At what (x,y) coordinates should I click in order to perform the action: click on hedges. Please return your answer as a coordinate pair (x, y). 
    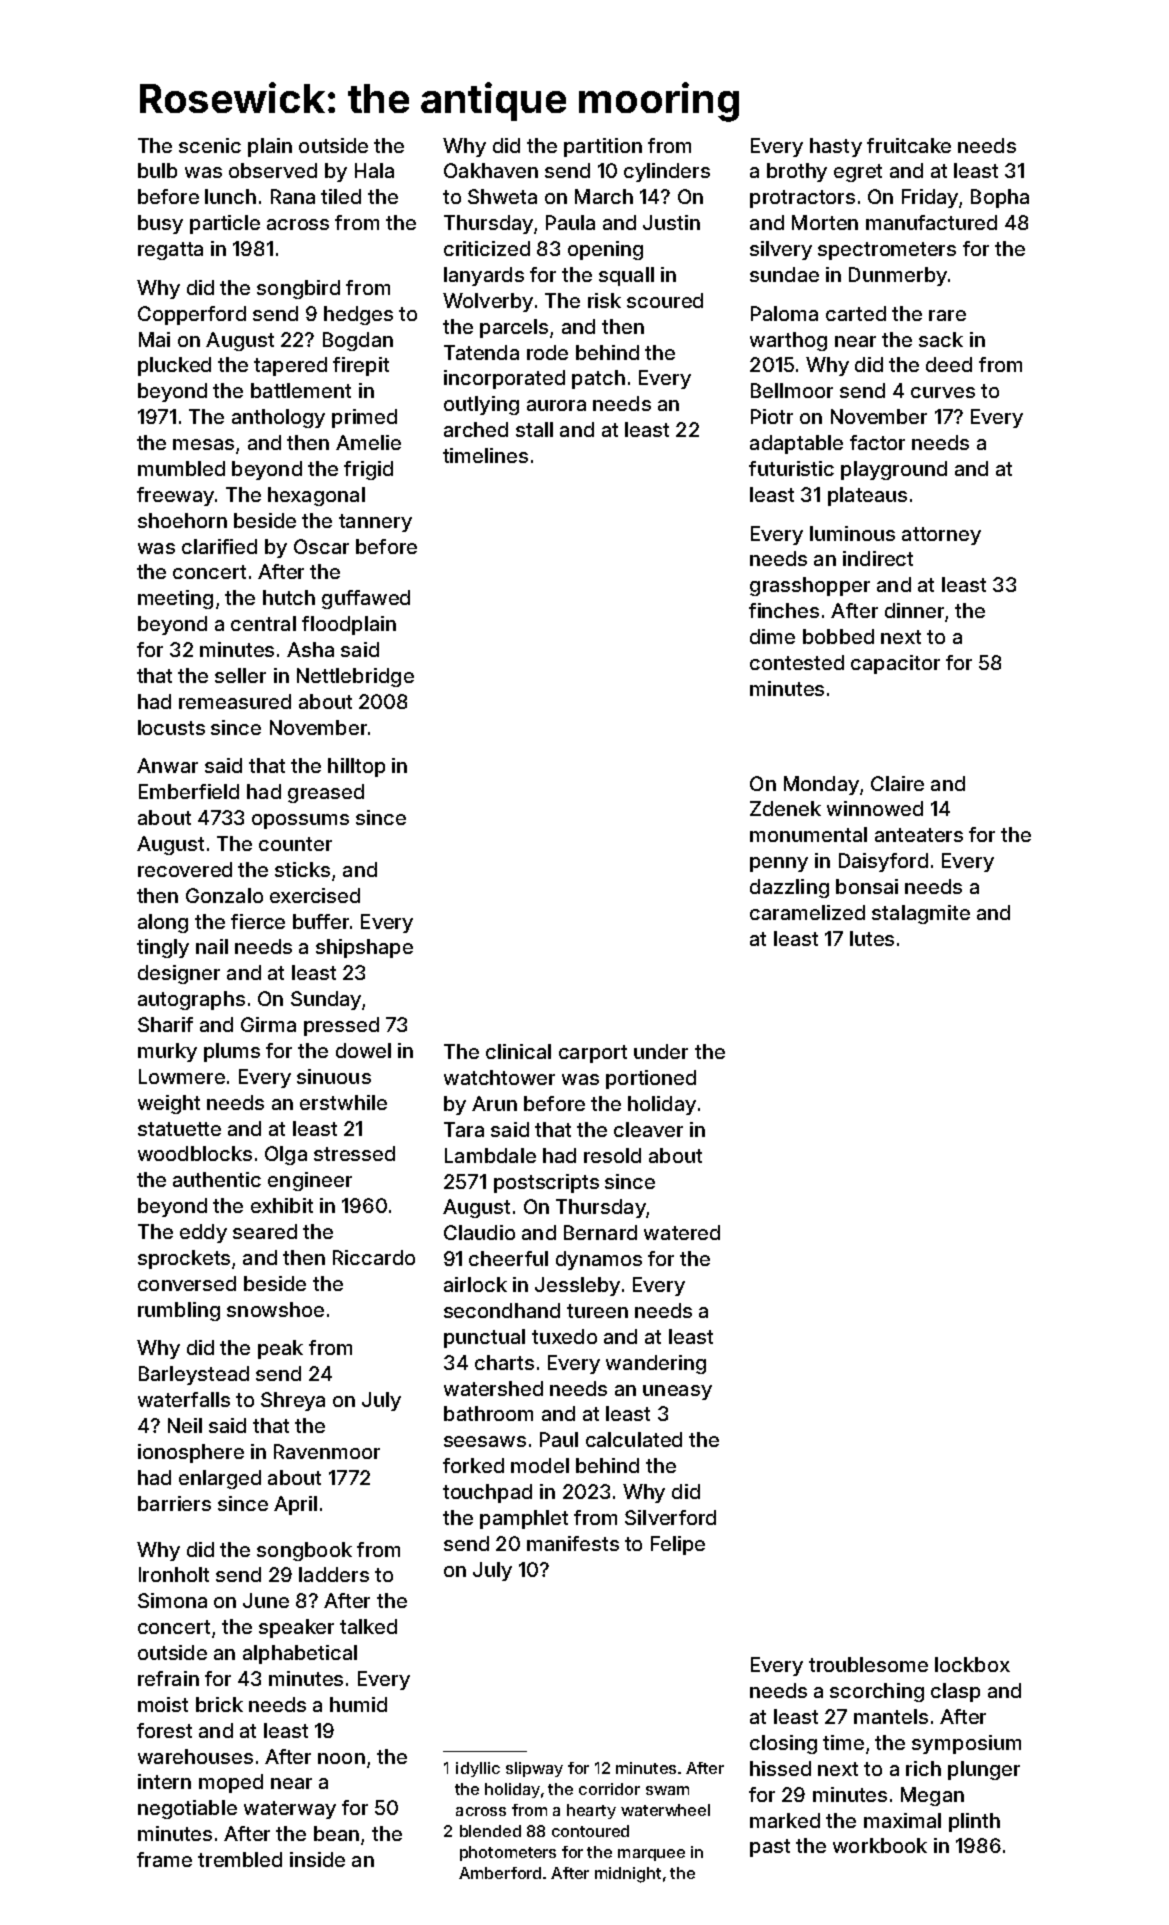
    Looking at the image, I should click on (358, 315).
